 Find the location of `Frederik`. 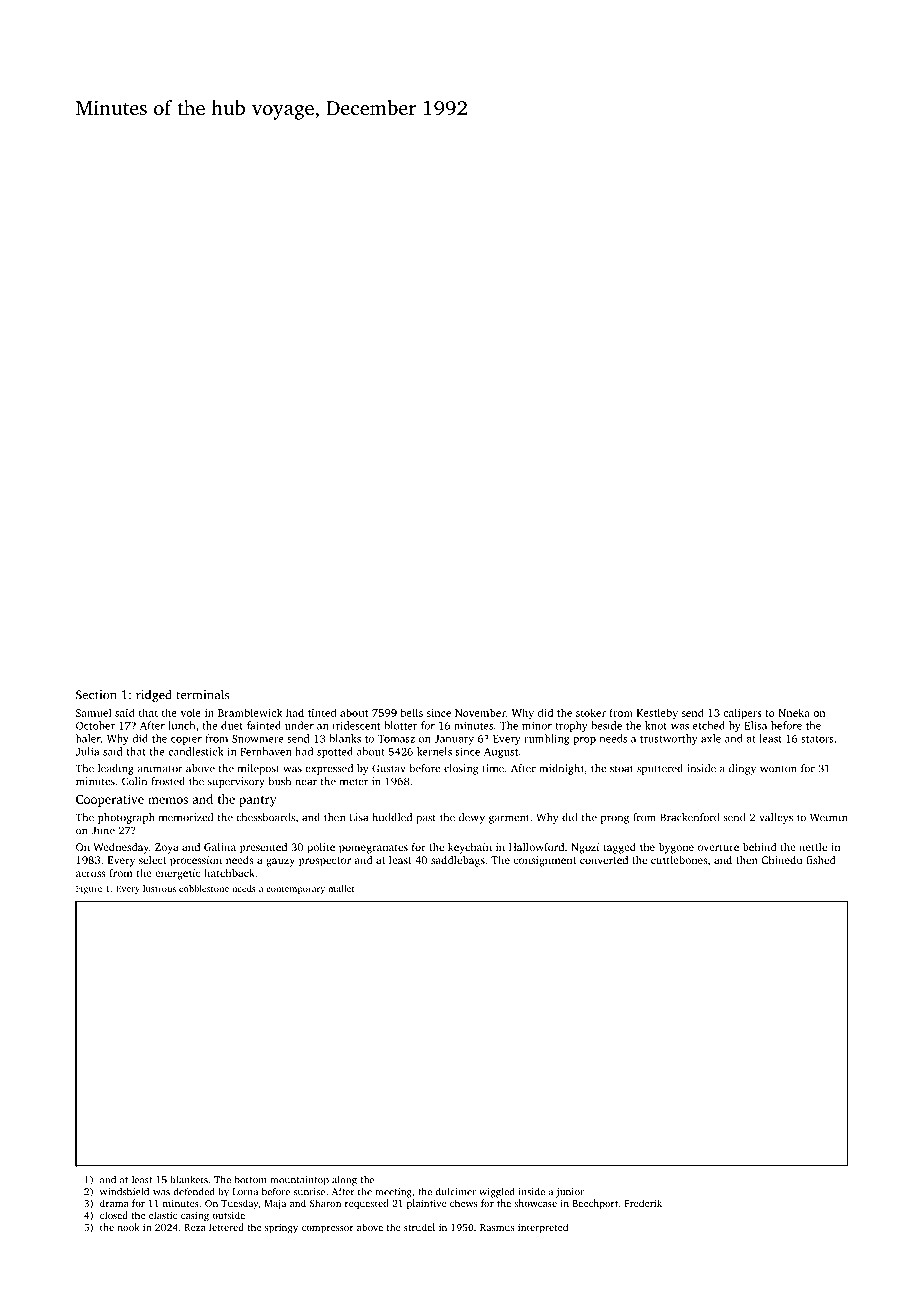

Frederik is located at coordinates (643, 1203).
